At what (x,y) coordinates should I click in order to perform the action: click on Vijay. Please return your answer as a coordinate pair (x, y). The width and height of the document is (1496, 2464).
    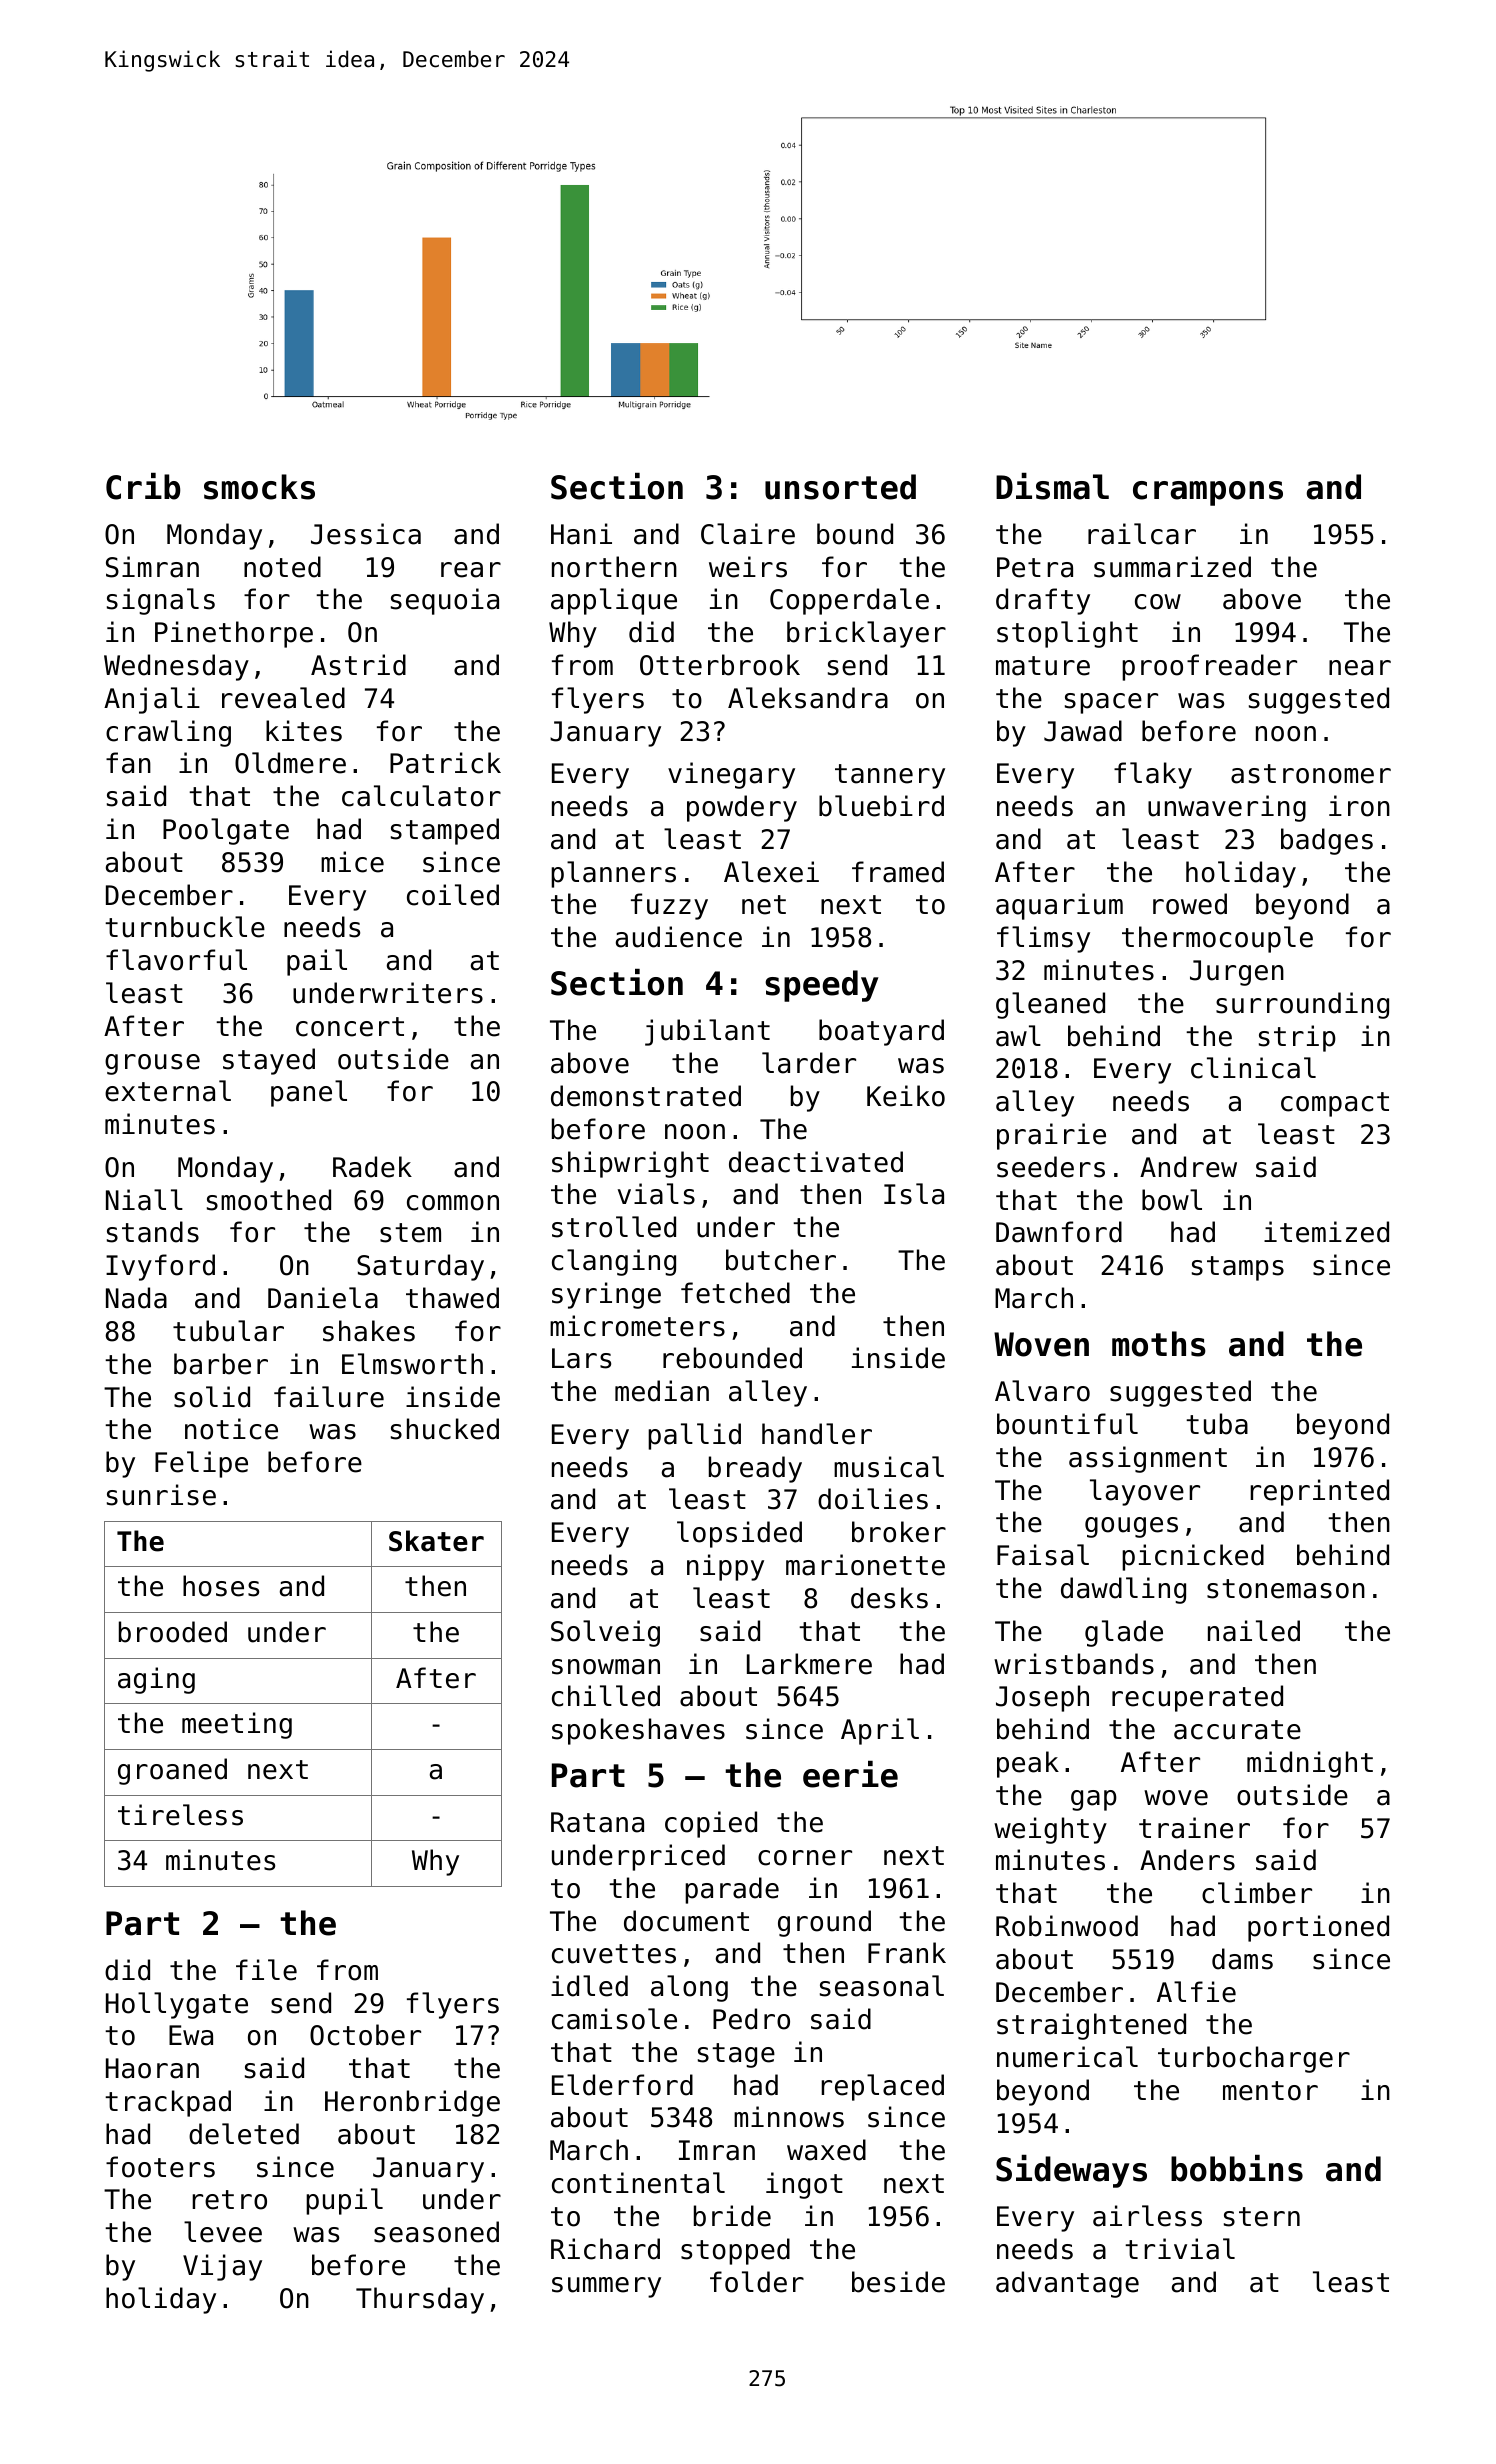
    Looking at the image, I should click on (222, 2267).
